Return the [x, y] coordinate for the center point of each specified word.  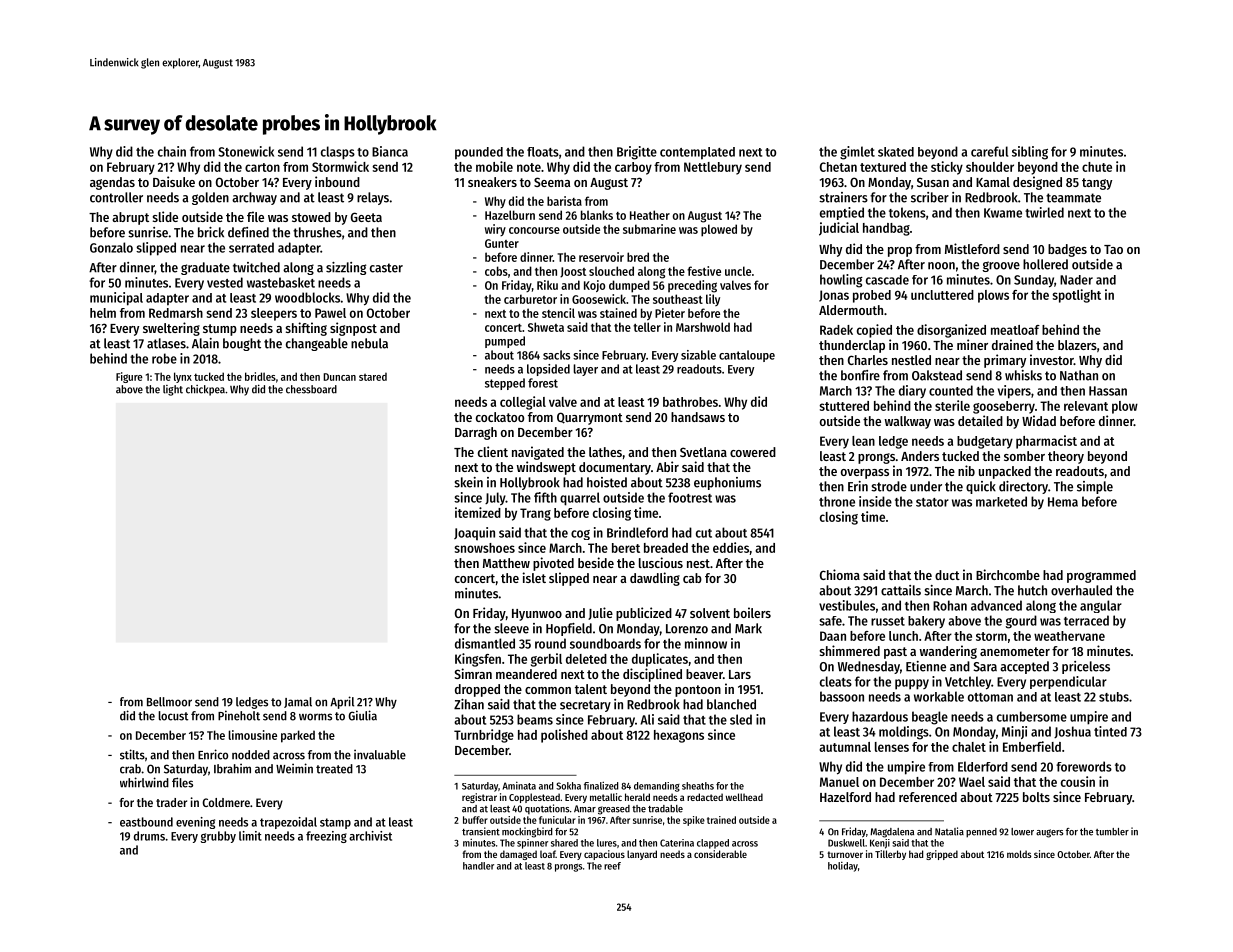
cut [704, 533]
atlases [166, 343]
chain [172, 151]
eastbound [146, 822]
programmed [1101, 576]
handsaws [698, 417]
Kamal [993, 182]
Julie [600, 613]
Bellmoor [169, 702]
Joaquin [474, 534]
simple [1095, 487]
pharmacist [1046, 442]
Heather [650, 215]
